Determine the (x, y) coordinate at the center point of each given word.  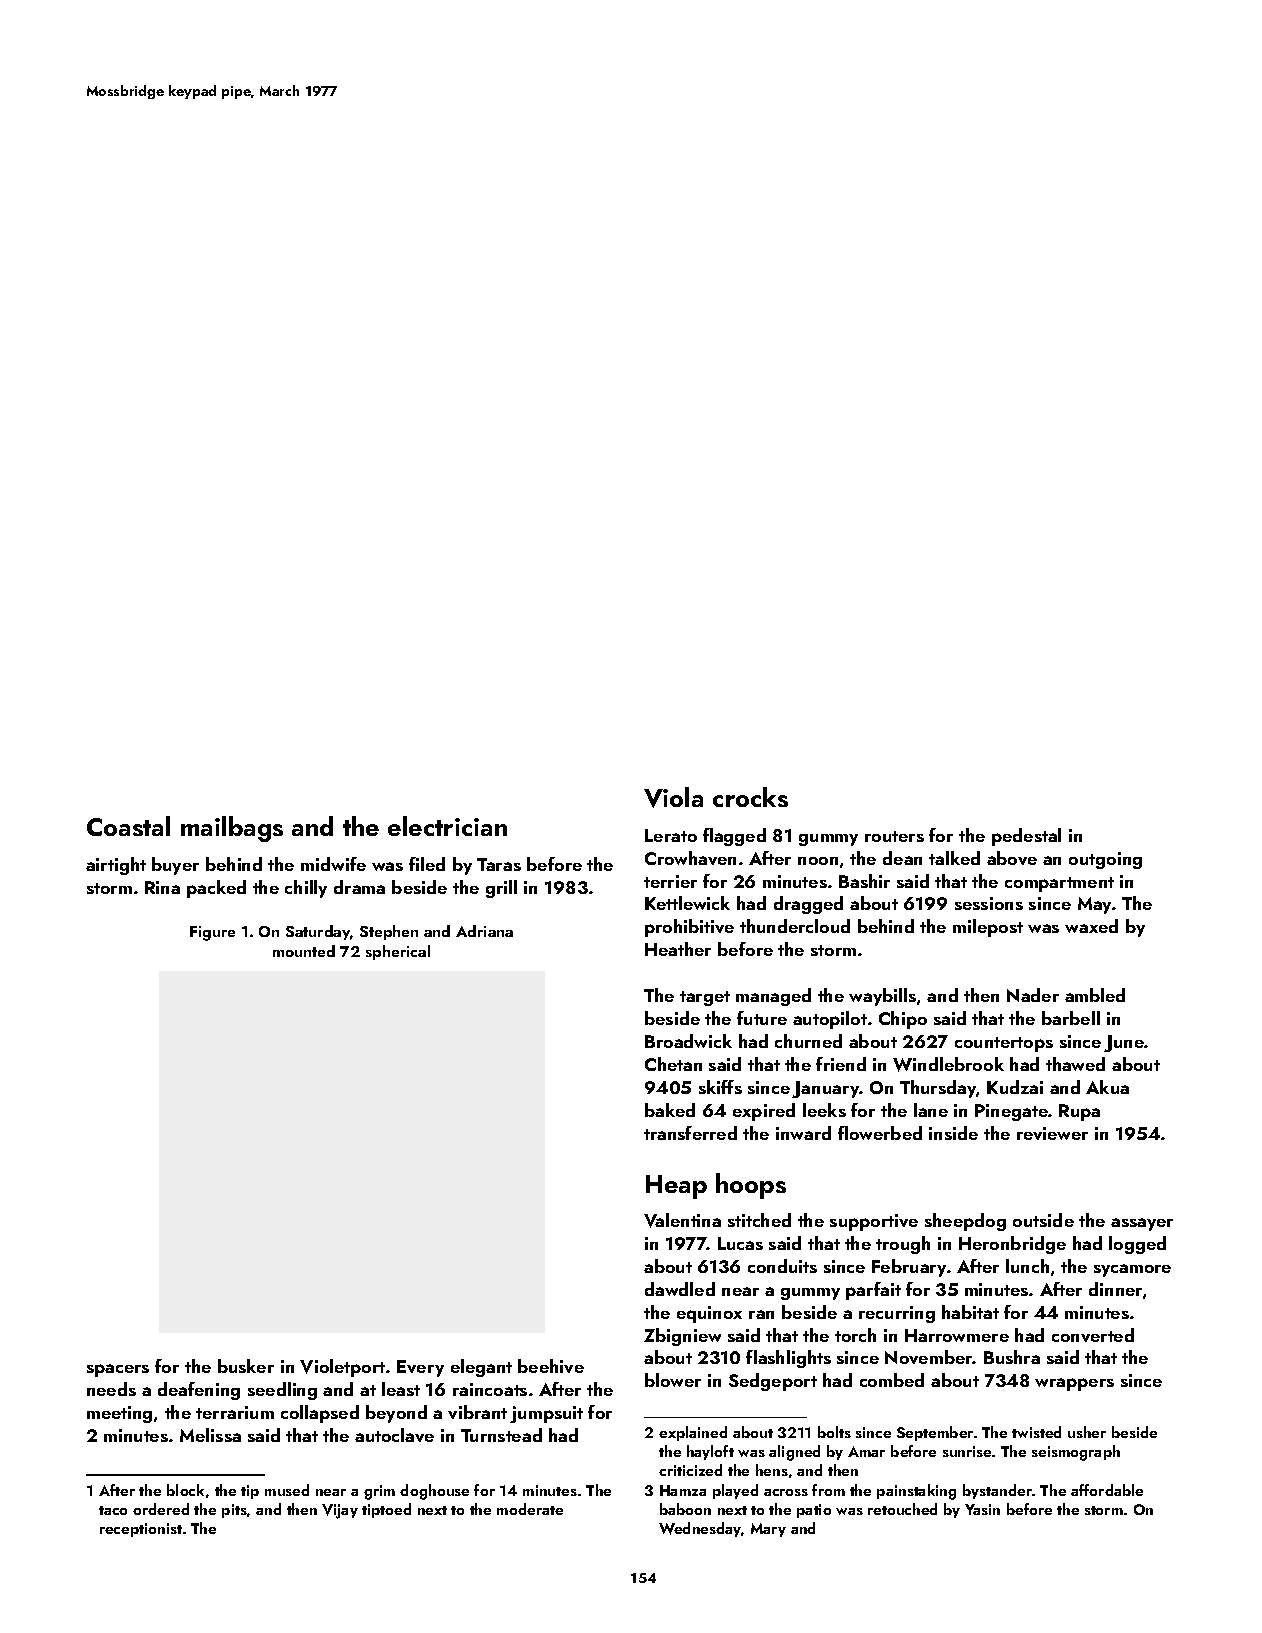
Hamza (683, 1490)
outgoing (1105, 860)
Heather (678, 949)
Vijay (340, 1511)
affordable (1107, 1490)
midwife (333, 864)
